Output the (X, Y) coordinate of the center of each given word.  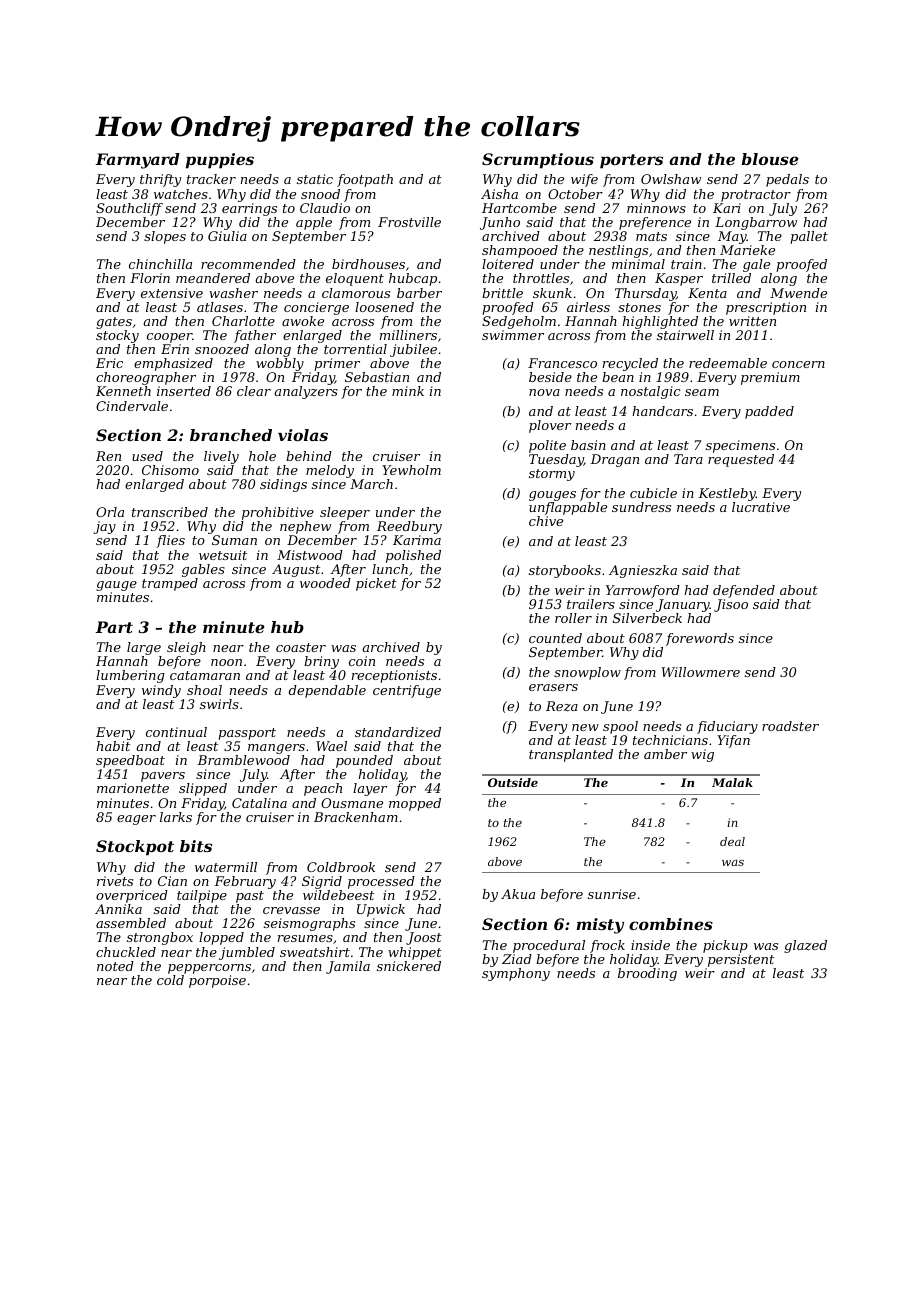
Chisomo (170, 470)
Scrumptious (538, 161)
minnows (656, 208)
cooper (169, 338)
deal (732, 841)
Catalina (259, 803)
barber (419, 293)
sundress (641, 507)
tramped (170, 584)
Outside (513, 782)
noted (115, 966)
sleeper (345, 513)
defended (744, 591)
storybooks (565, 571)
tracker (211, 179)
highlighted (660, 322)
